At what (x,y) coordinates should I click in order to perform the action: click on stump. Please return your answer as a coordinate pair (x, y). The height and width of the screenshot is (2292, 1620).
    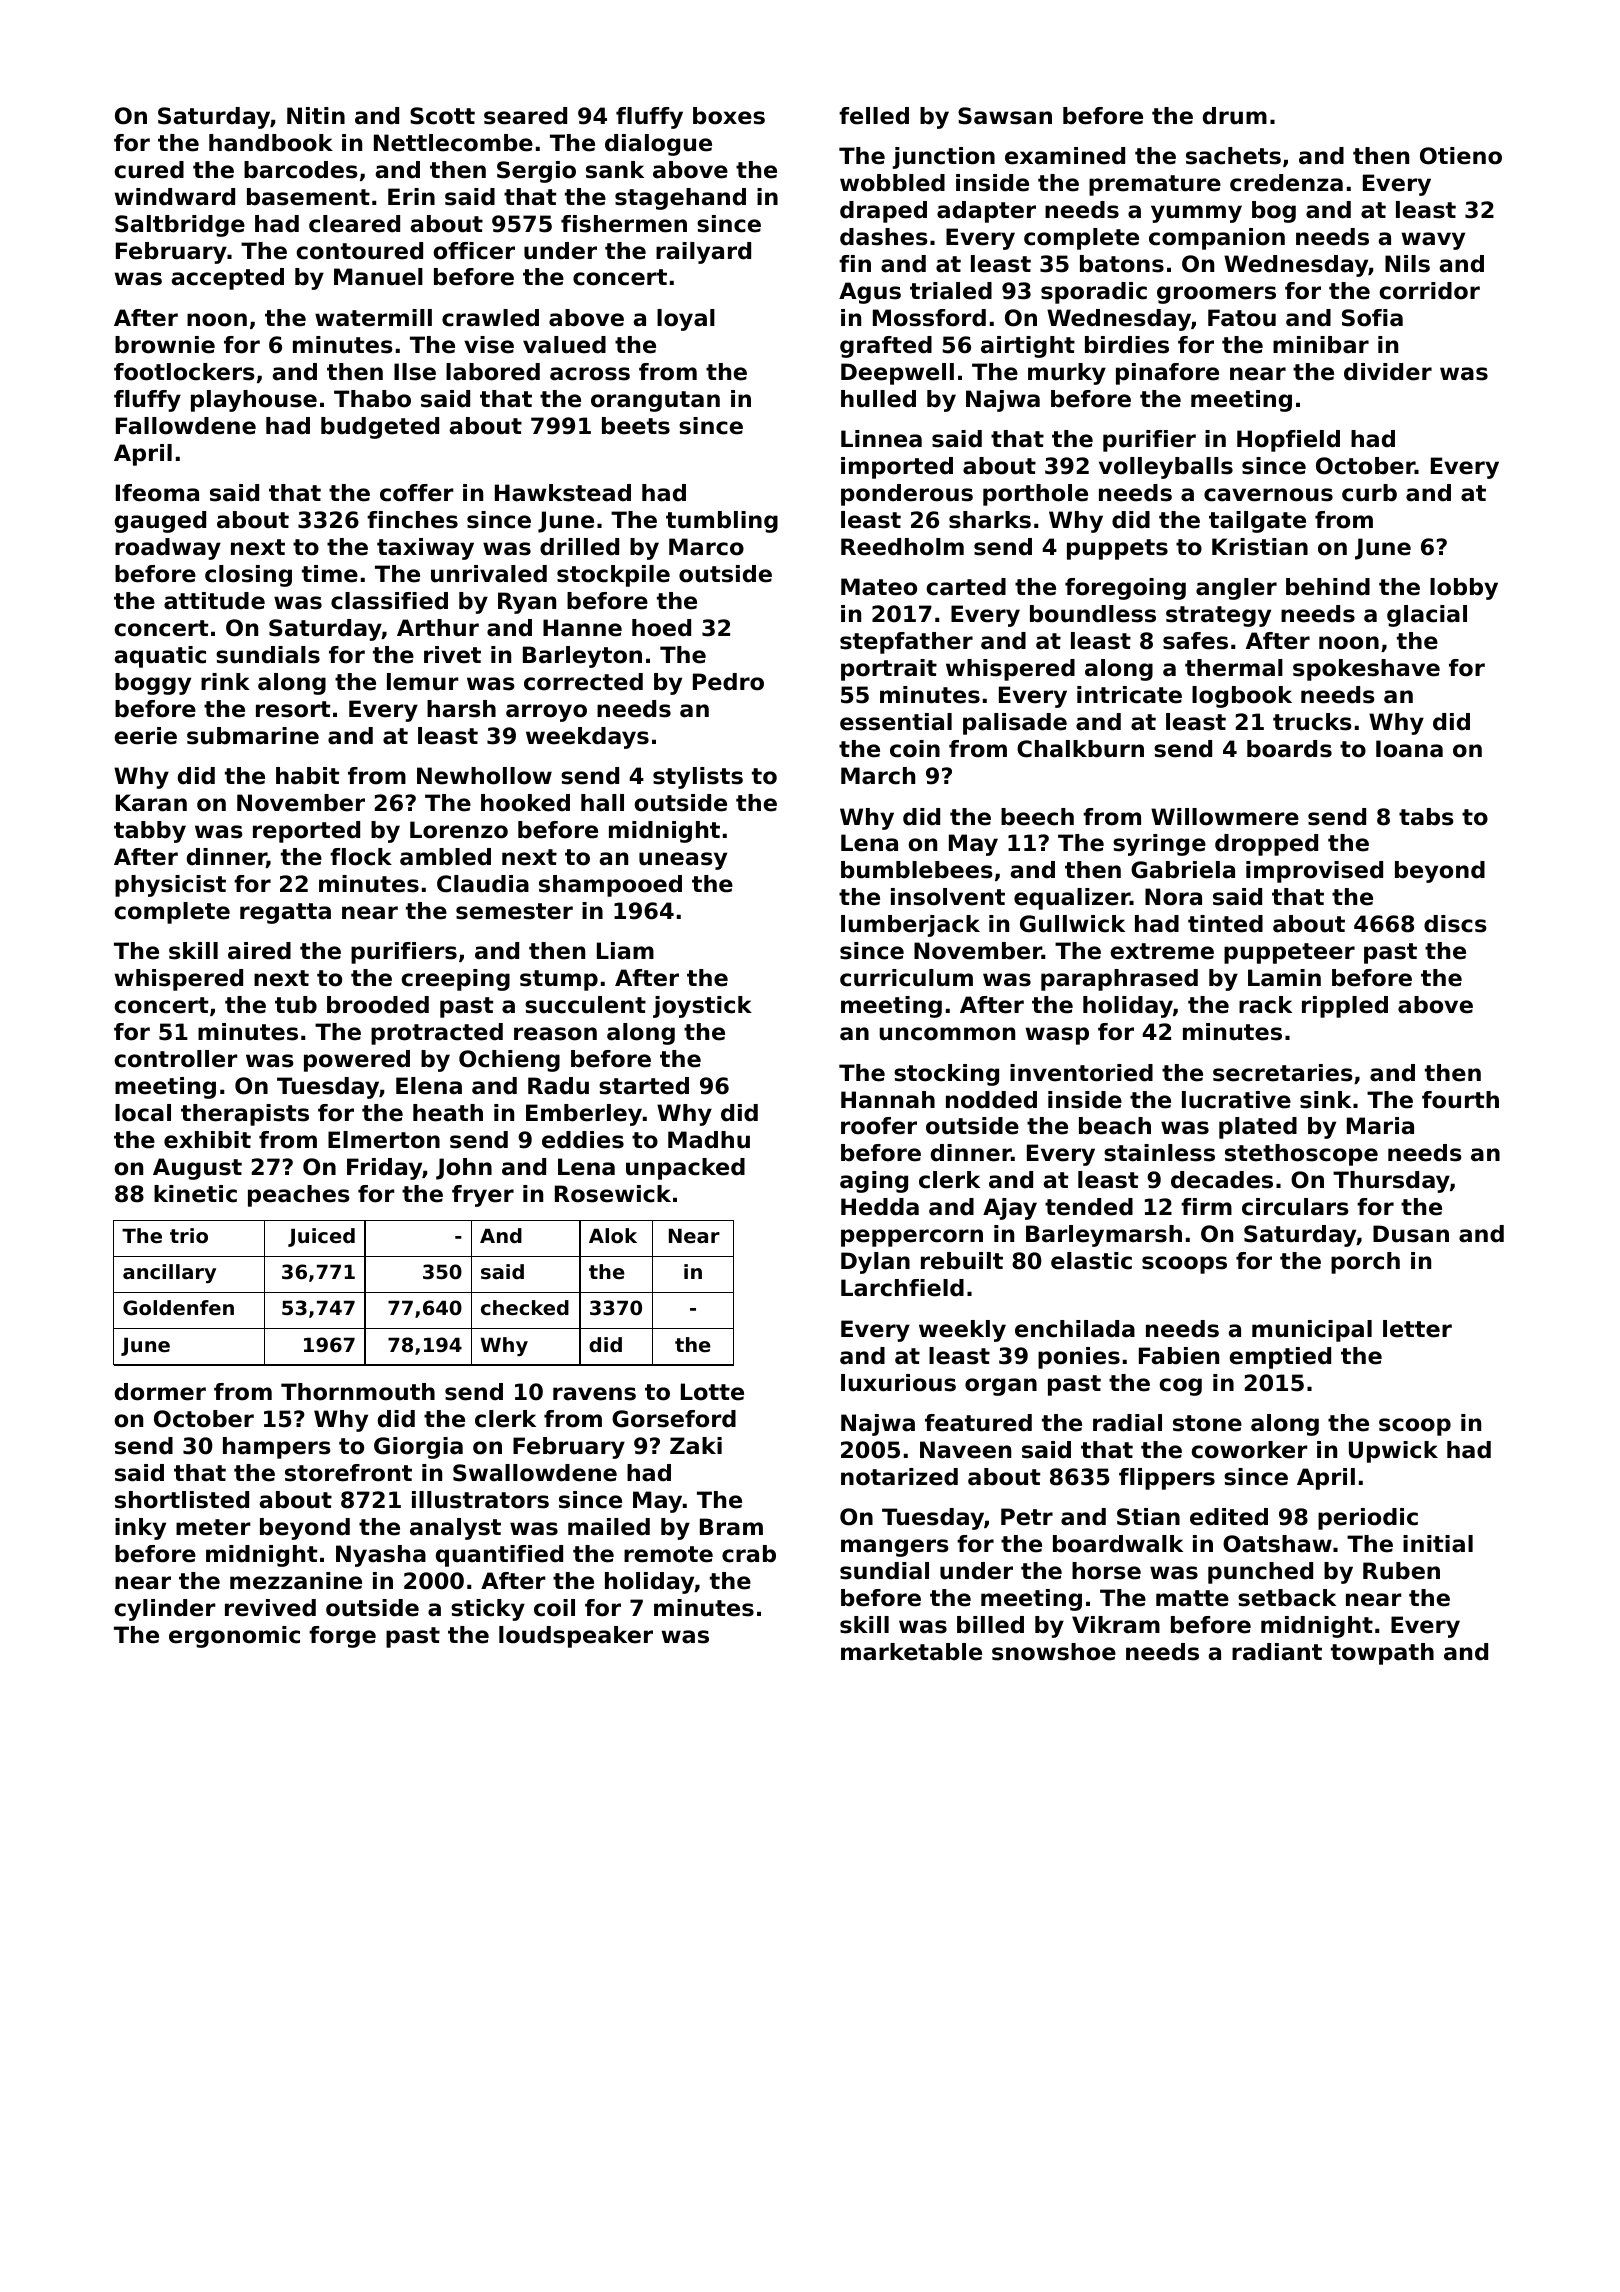
    Looking at the image, I should click on (559, 980).
